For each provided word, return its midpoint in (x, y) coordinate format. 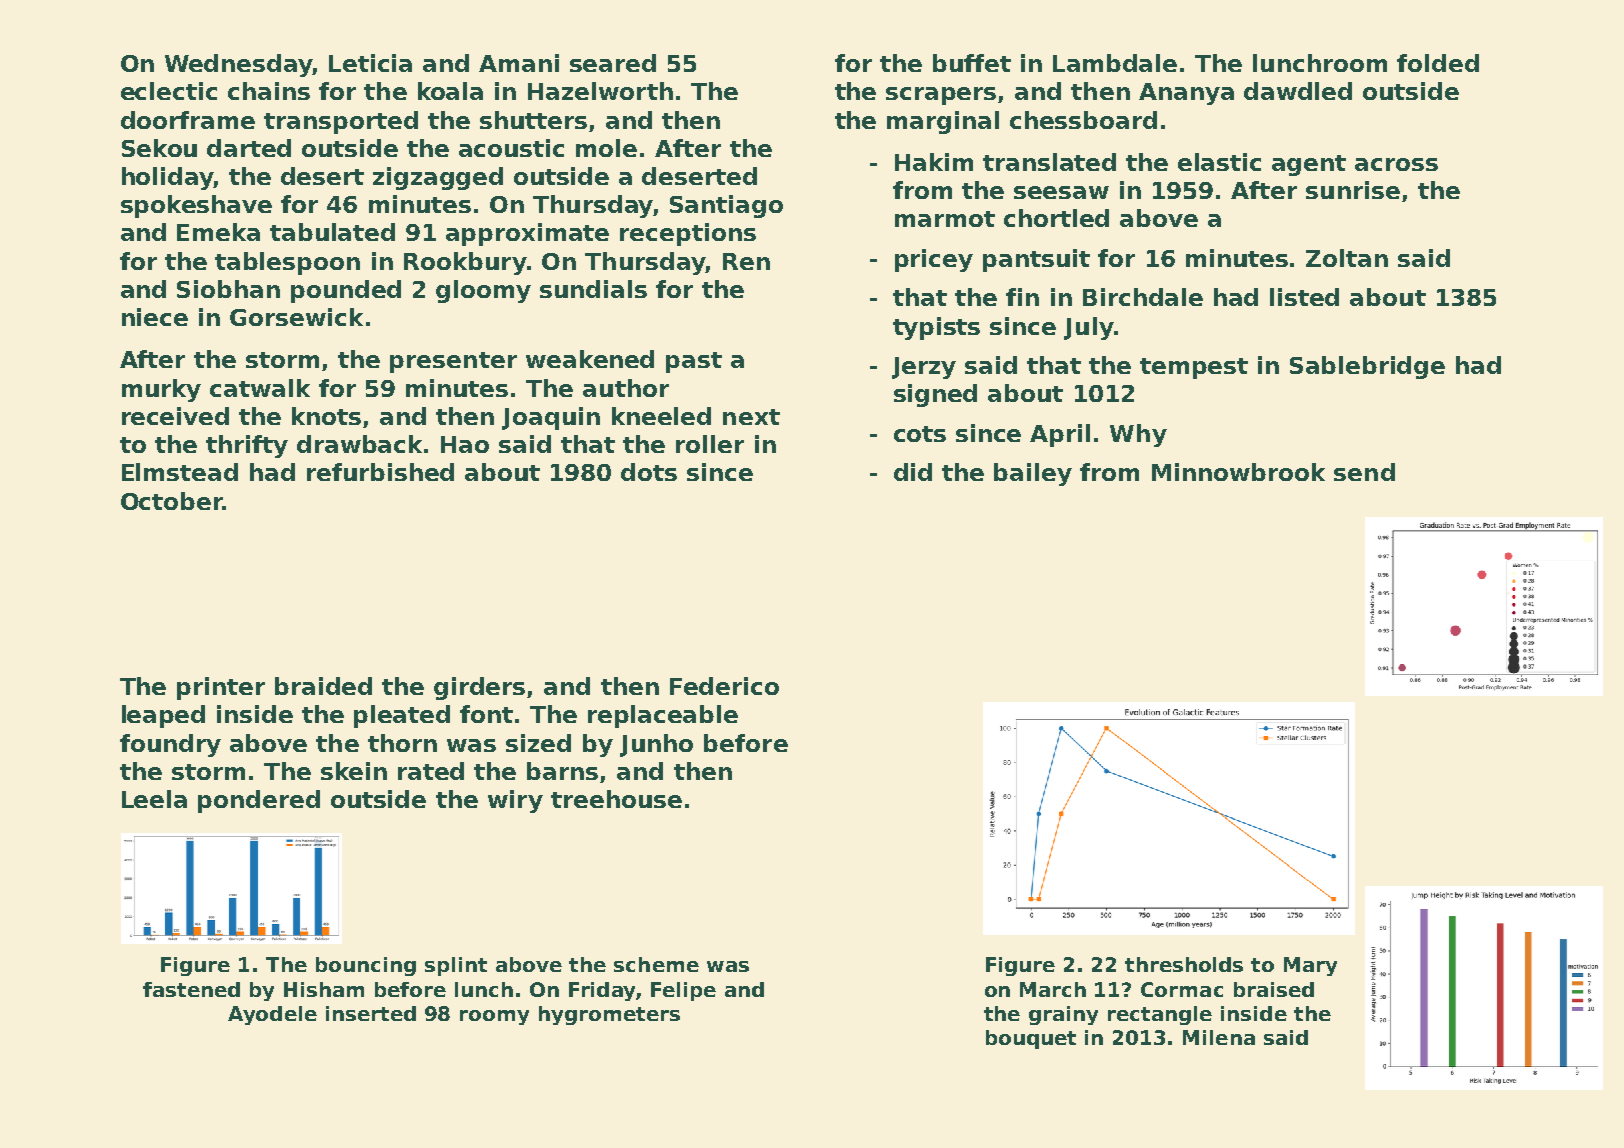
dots (649, 472)
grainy (1063, 1015)
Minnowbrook (1238, 472)
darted (249, 148)
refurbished (380, 472)
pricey (934, 260)
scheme (656, 964)
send (1364, 472)
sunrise (1353, 190)
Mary (1310, 966)
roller (710, 444)
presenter (453, 362)
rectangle (1160, 1015)
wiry (515, 801)
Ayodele (272, 1015)
